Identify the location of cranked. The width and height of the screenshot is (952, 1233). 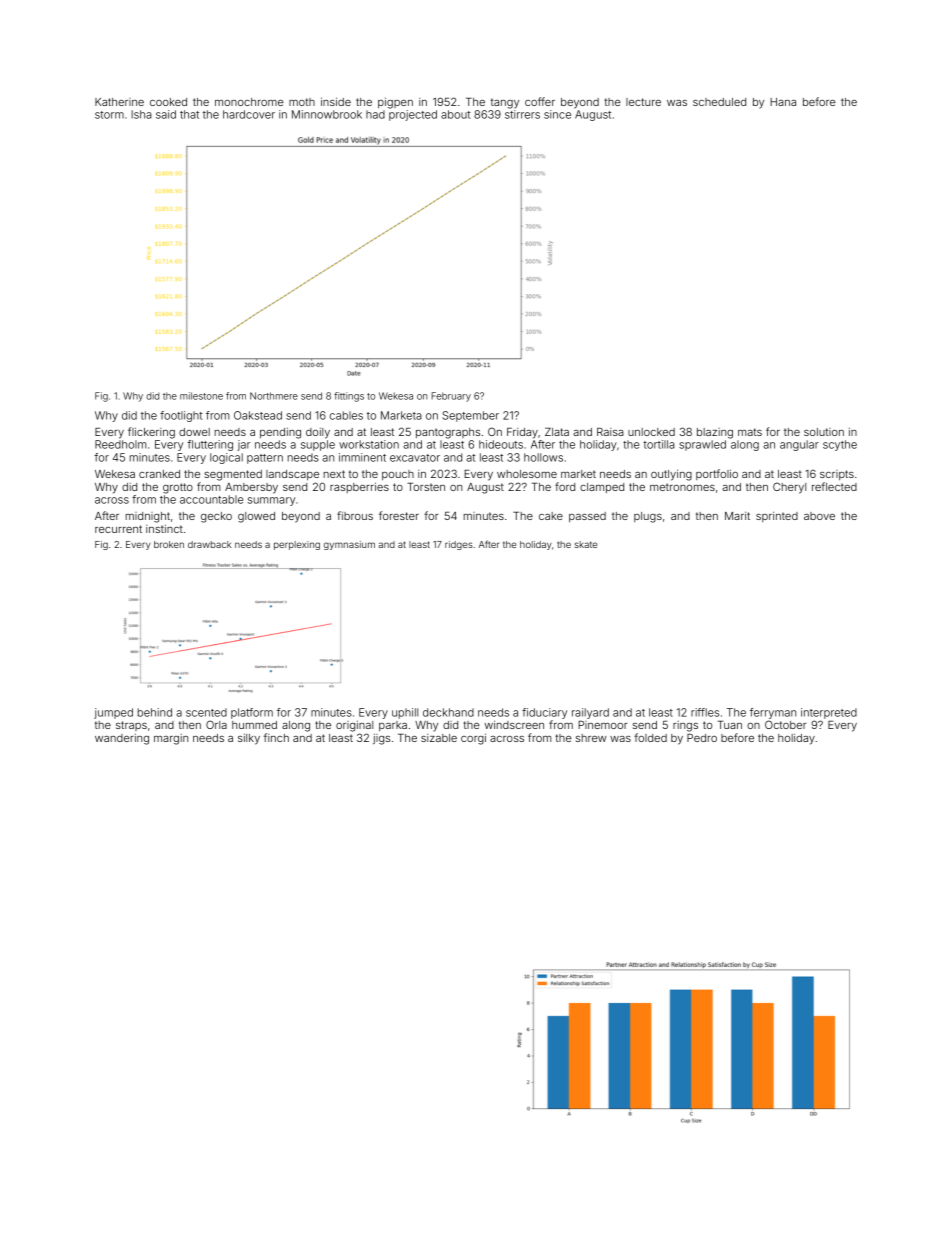
(159, 474).
